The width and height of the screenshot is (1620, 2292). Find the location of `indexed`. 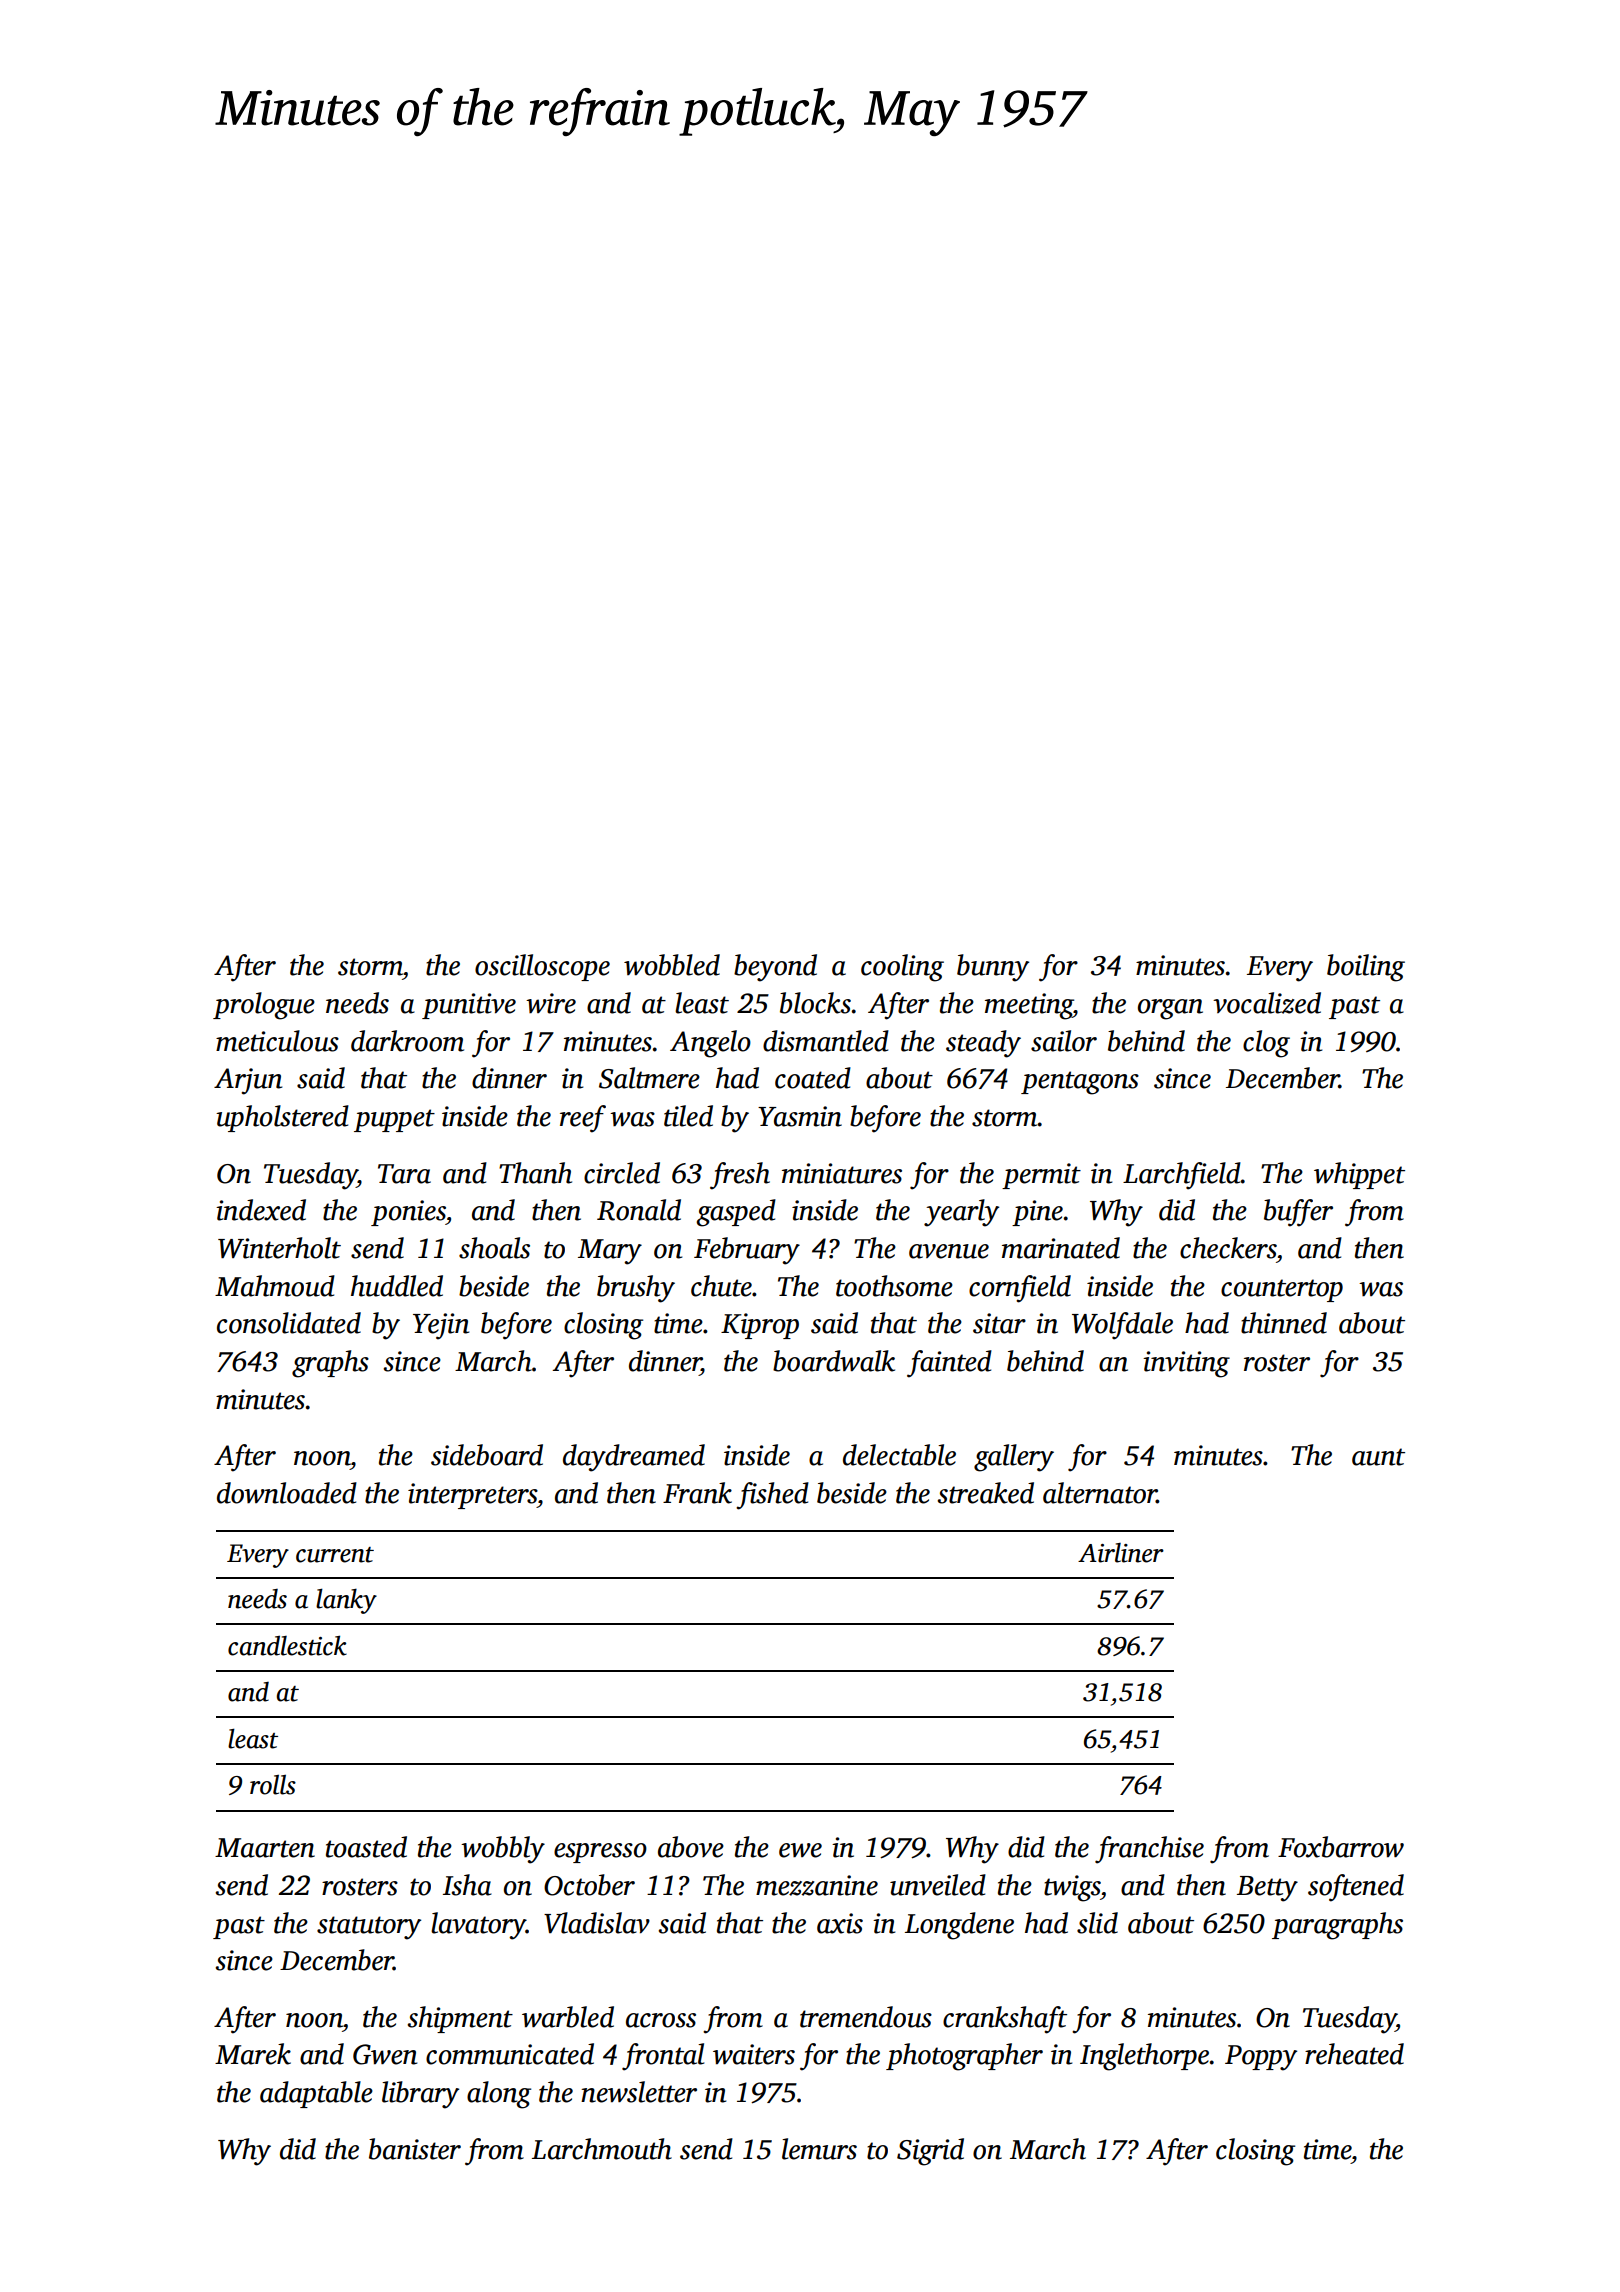

indexed is located at coordinates (261, 1210).
